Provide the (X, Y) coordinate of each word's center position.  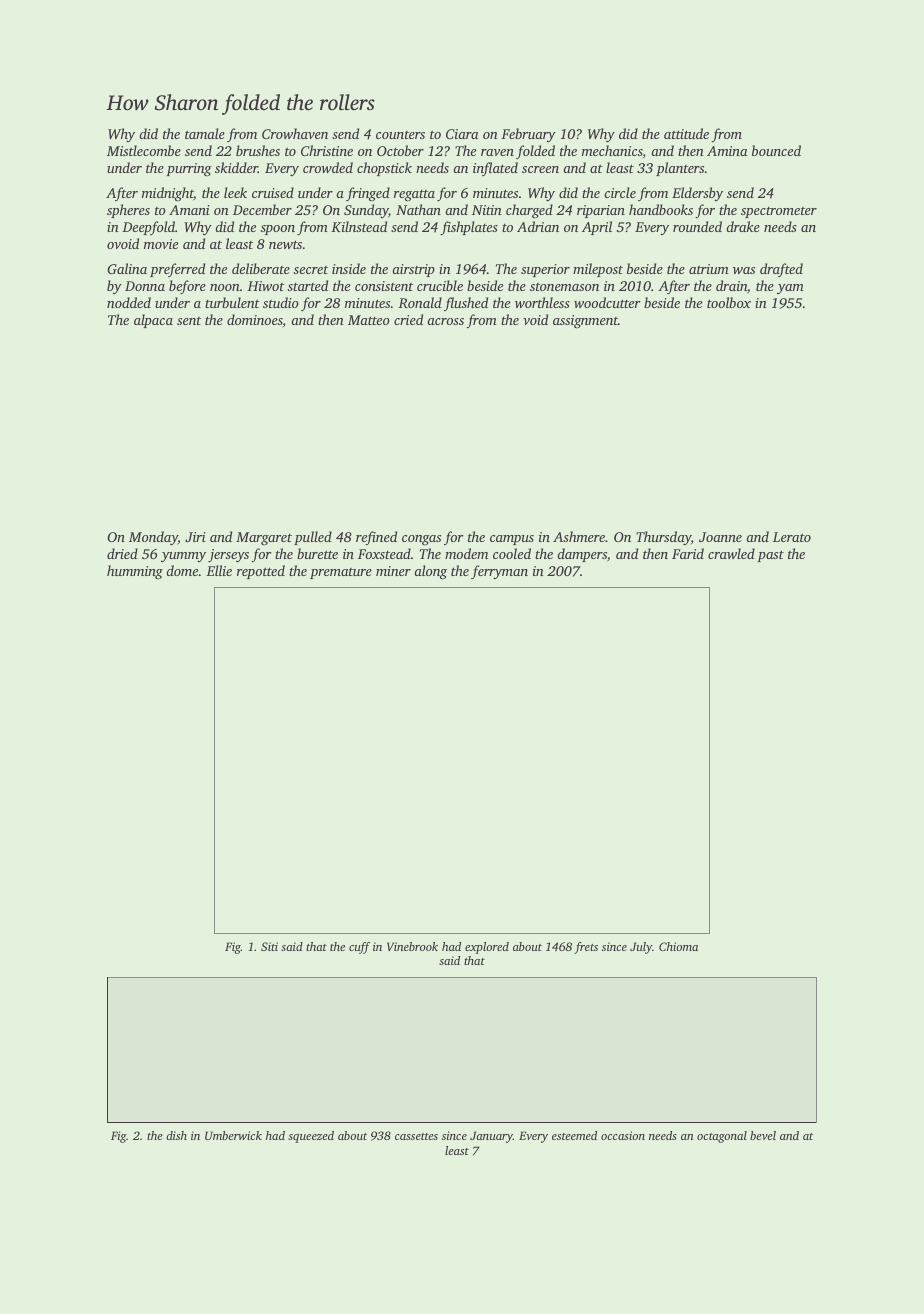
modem (466, 553)
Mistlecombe (144, 150)
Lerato (792, 537)
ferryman (499, 572)
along (430, 572)
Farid (688, 553)
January (491, 1137)
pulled (313, 538)
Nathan (418, 209)
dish (176, 1135)
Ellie (219, 570)
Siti (269, 946)
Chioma (678, 946)
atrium (709, 269)
